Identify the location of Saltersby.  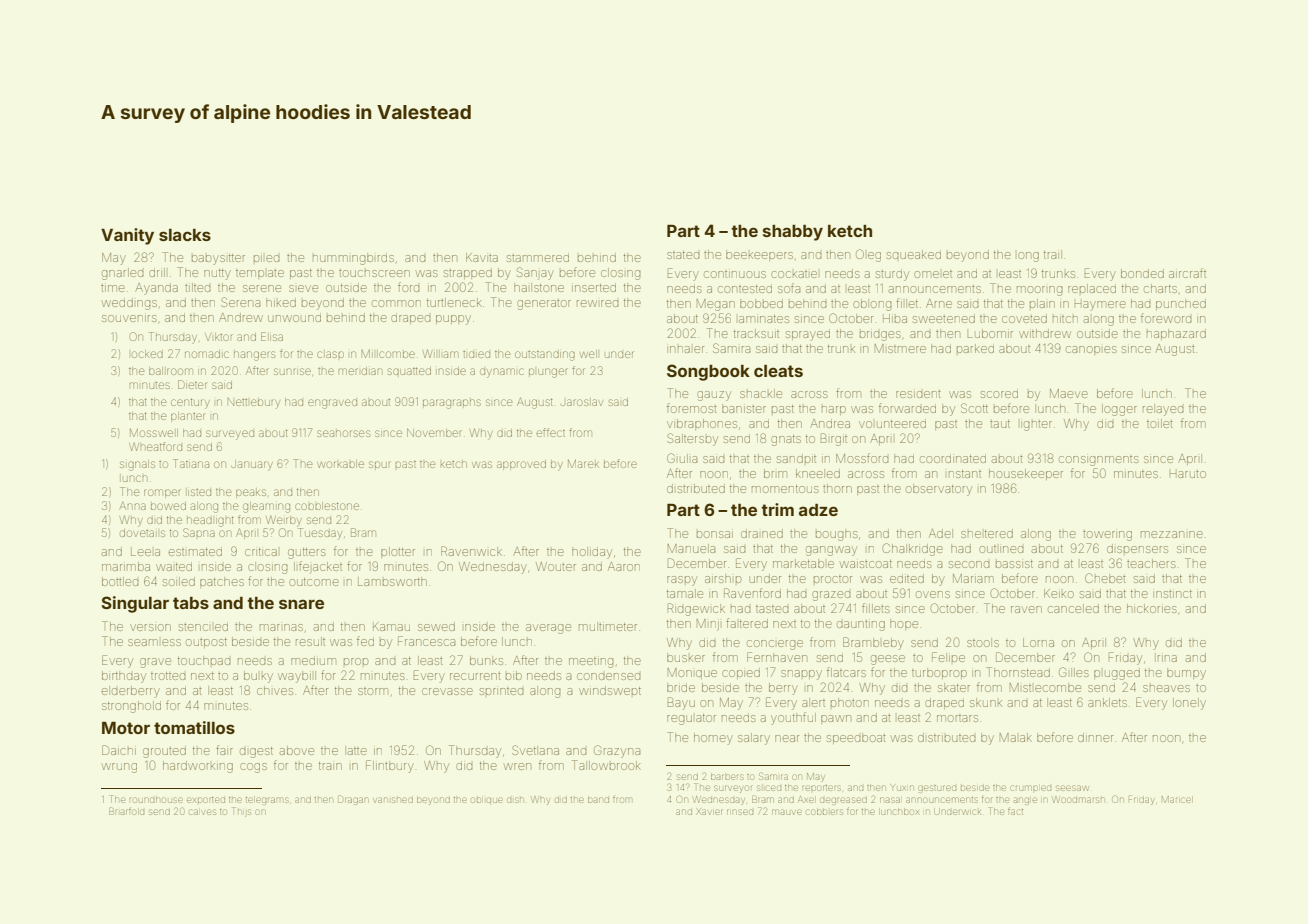
(692, 439).
